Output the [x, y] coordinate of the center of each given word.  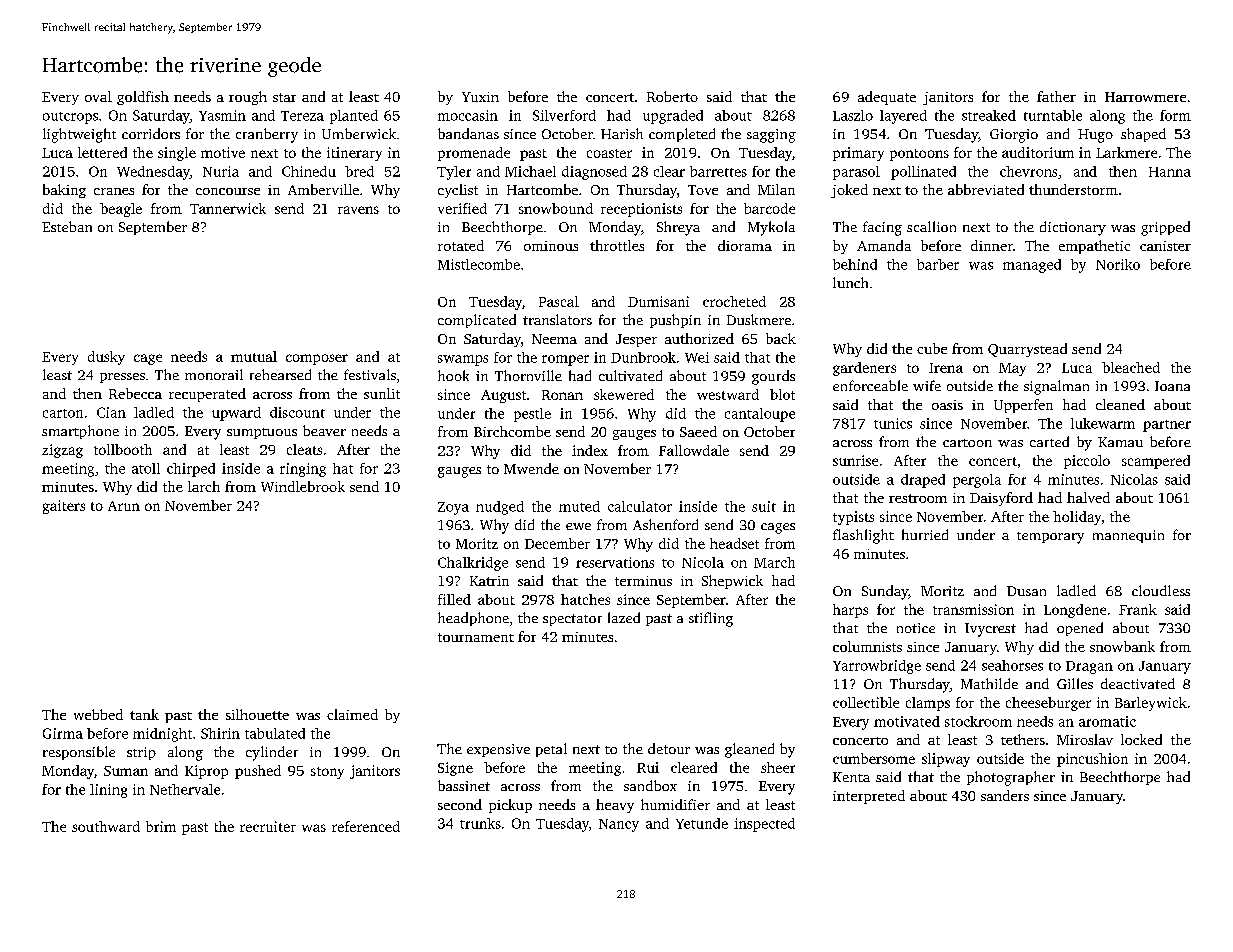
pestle [532, 415]
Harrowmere [1145, 97]
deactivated [1138, 683]
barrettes [718, 171]
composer [317, 359]
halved [1088, 497]
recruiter [268, 826]
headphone [473, 619]
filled [454, 599]
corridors [151, 133]
